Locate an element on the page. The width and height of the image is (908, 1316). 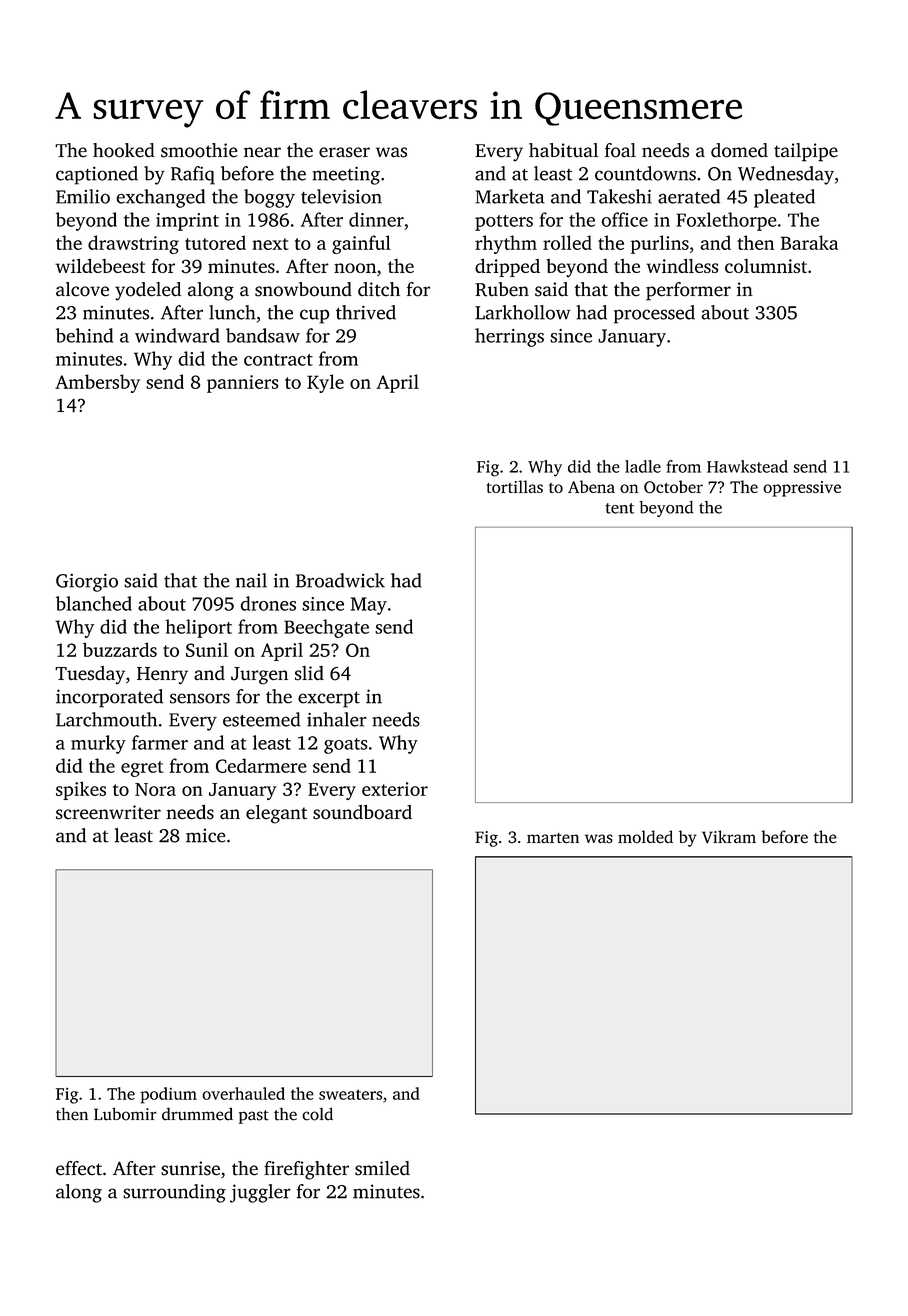
Beechgate is located at coordinates (326, 628).
